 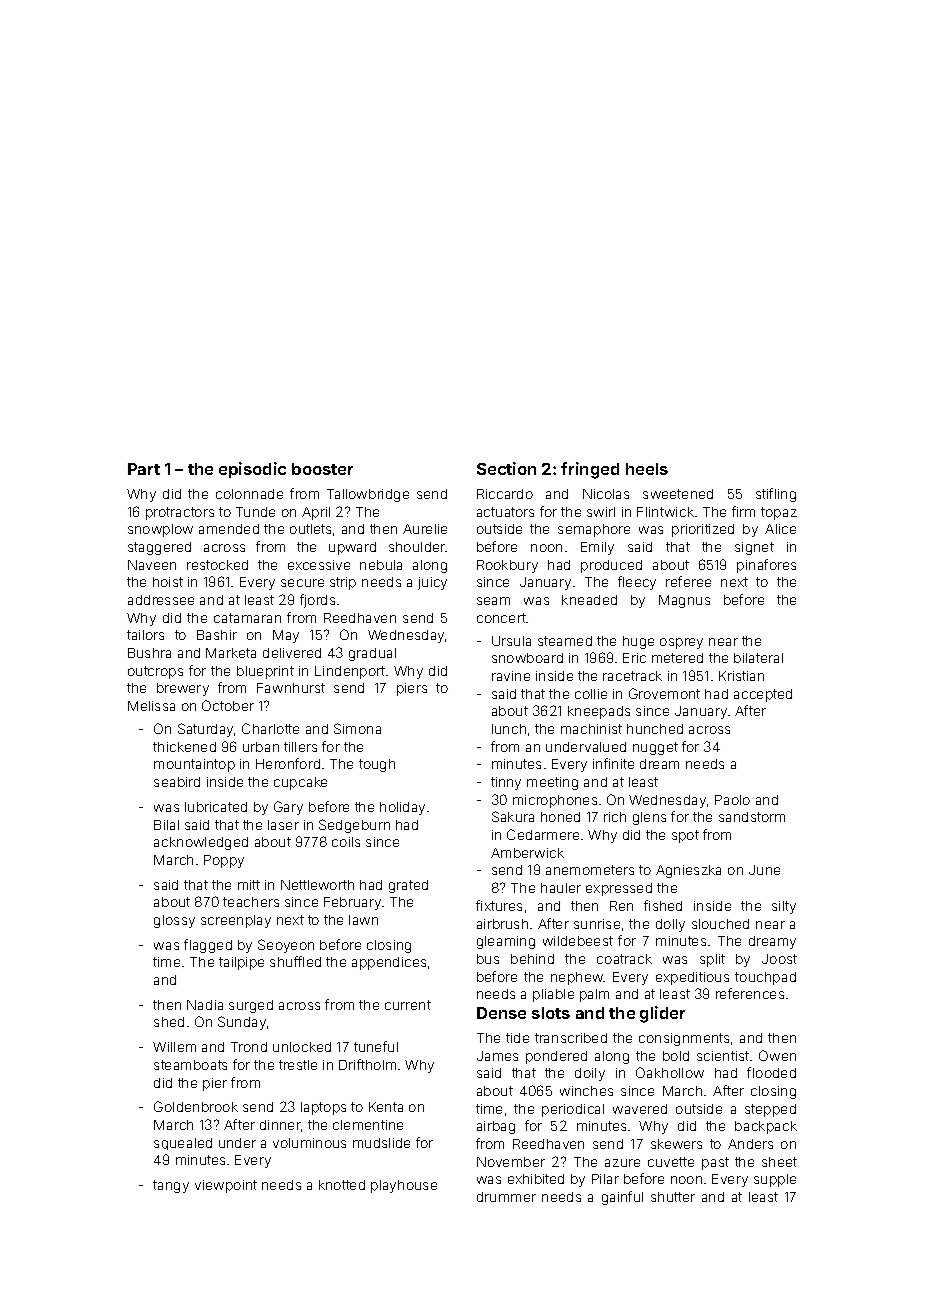 I want to click on playhouse, so click(x=404, y=1186).
